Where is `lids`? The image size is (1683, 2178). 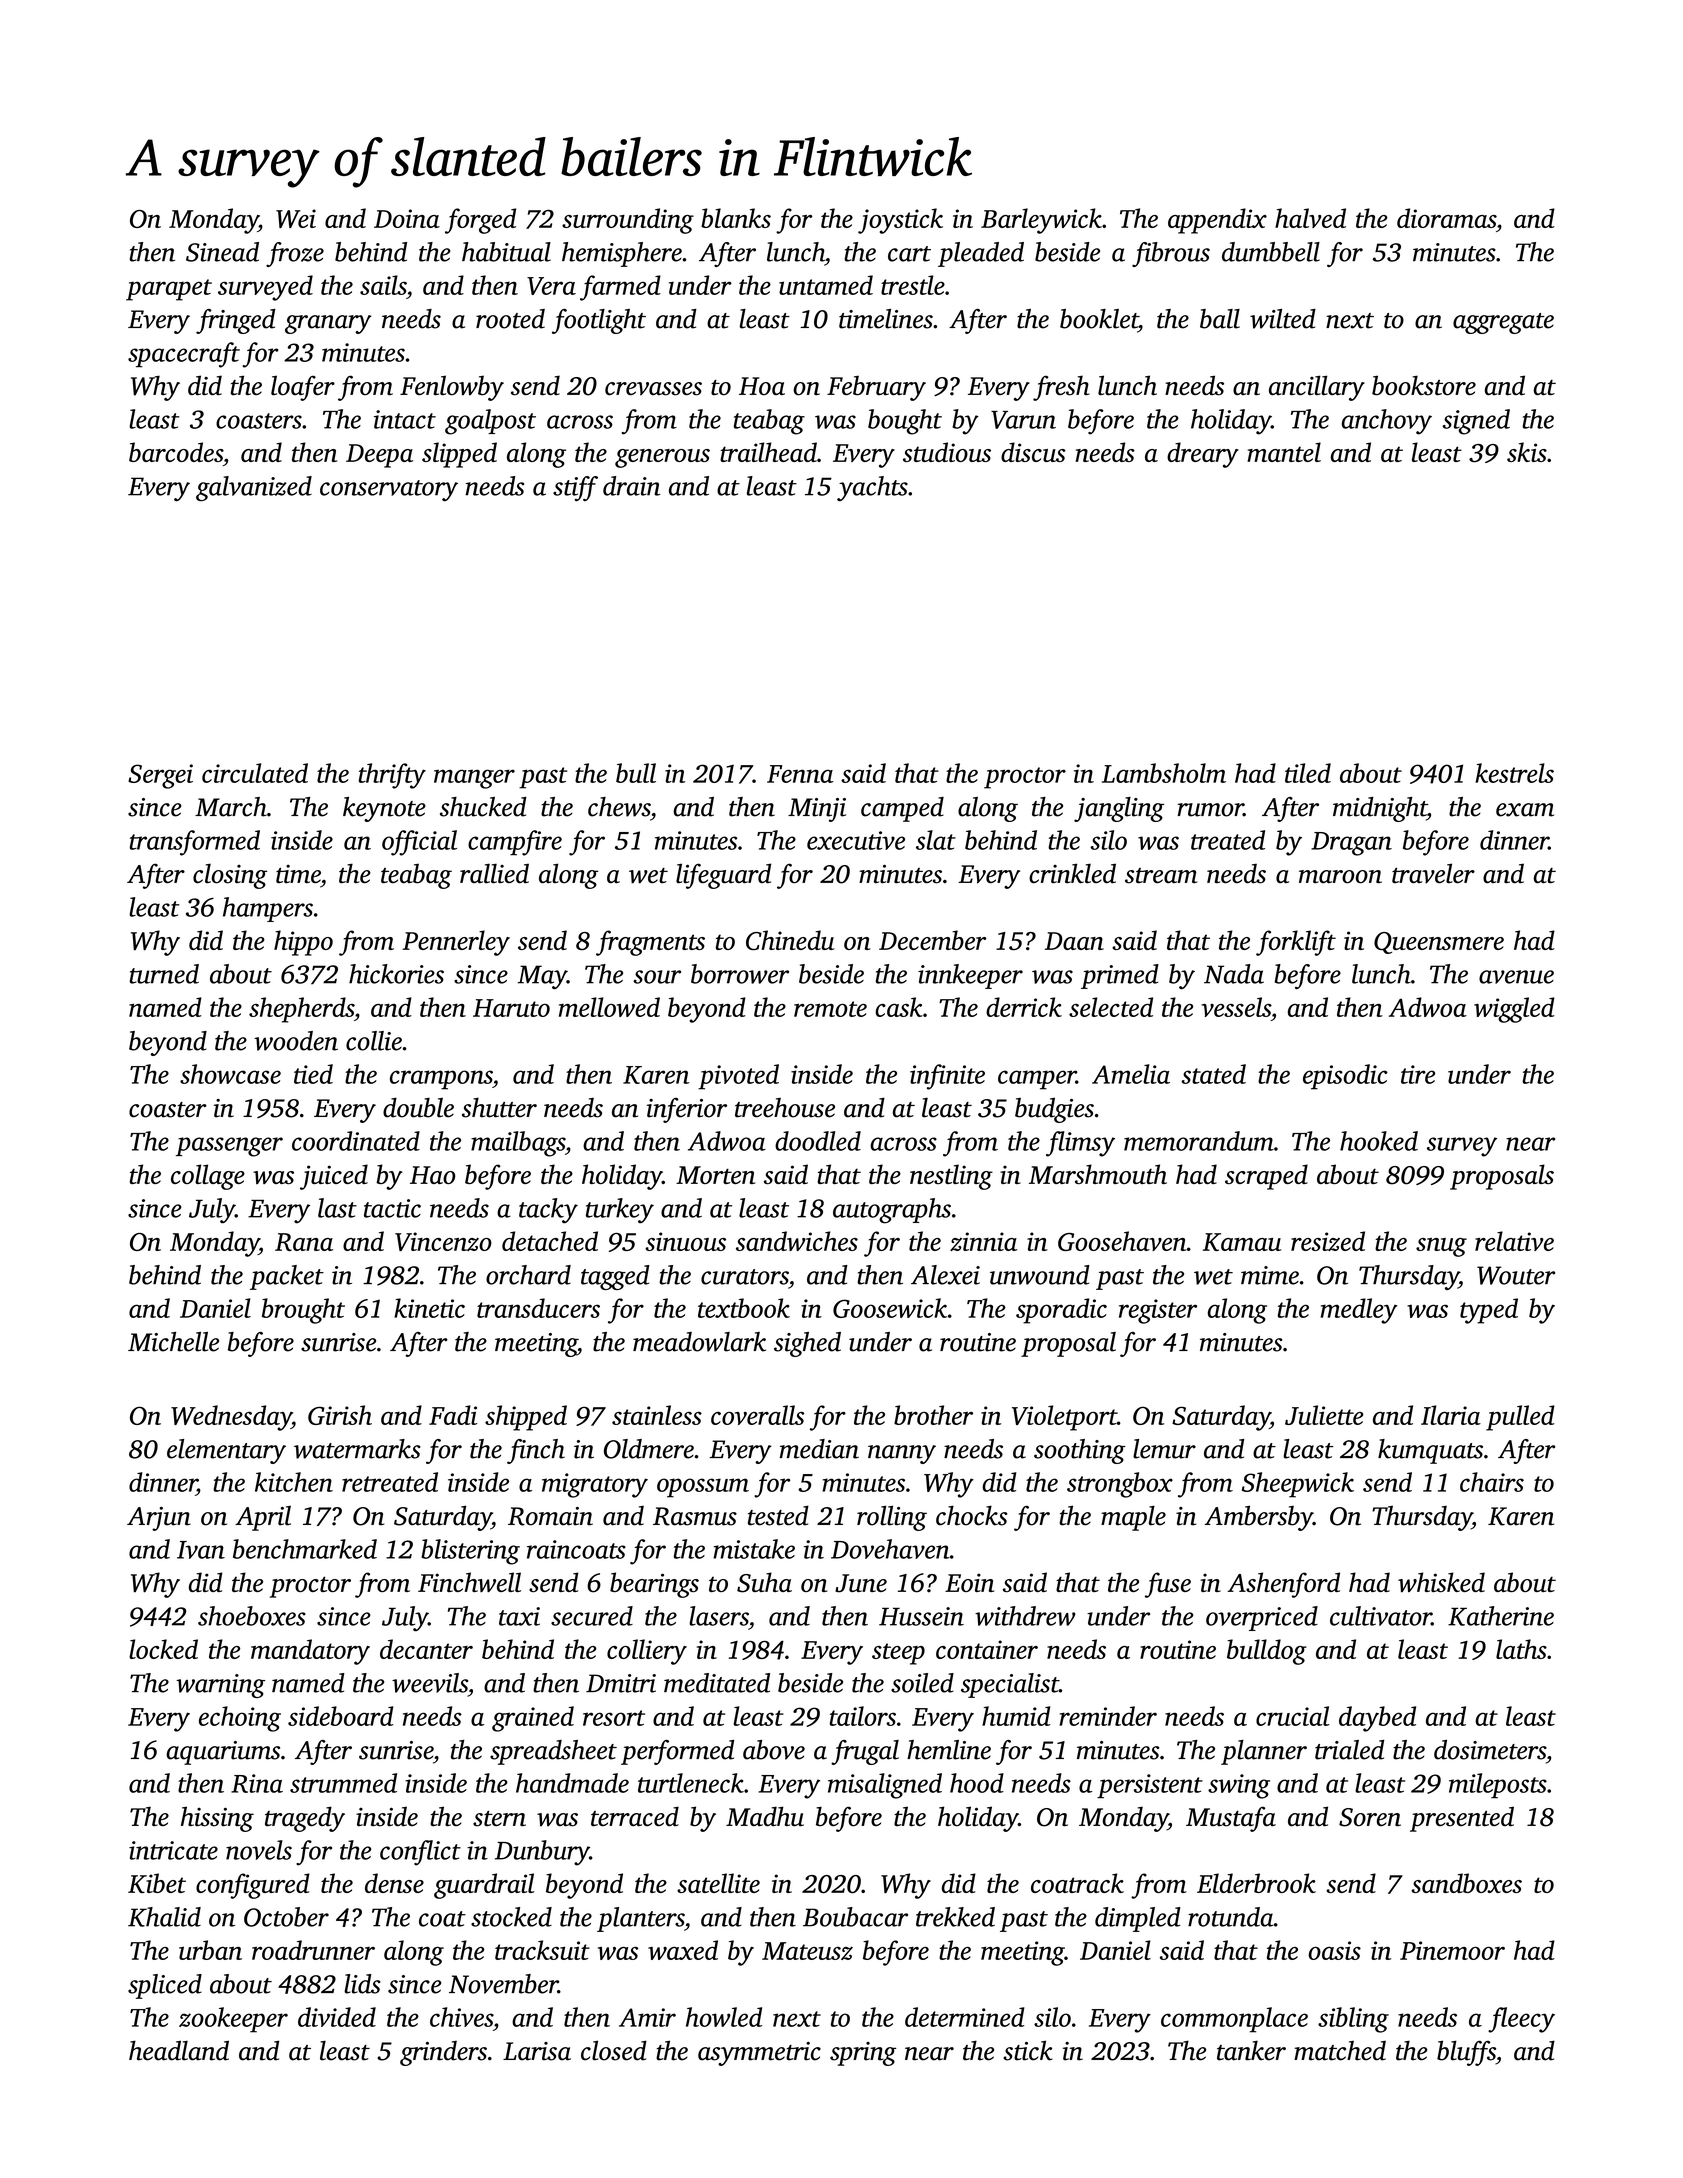
lids is located at coordinates (362, 1984).
